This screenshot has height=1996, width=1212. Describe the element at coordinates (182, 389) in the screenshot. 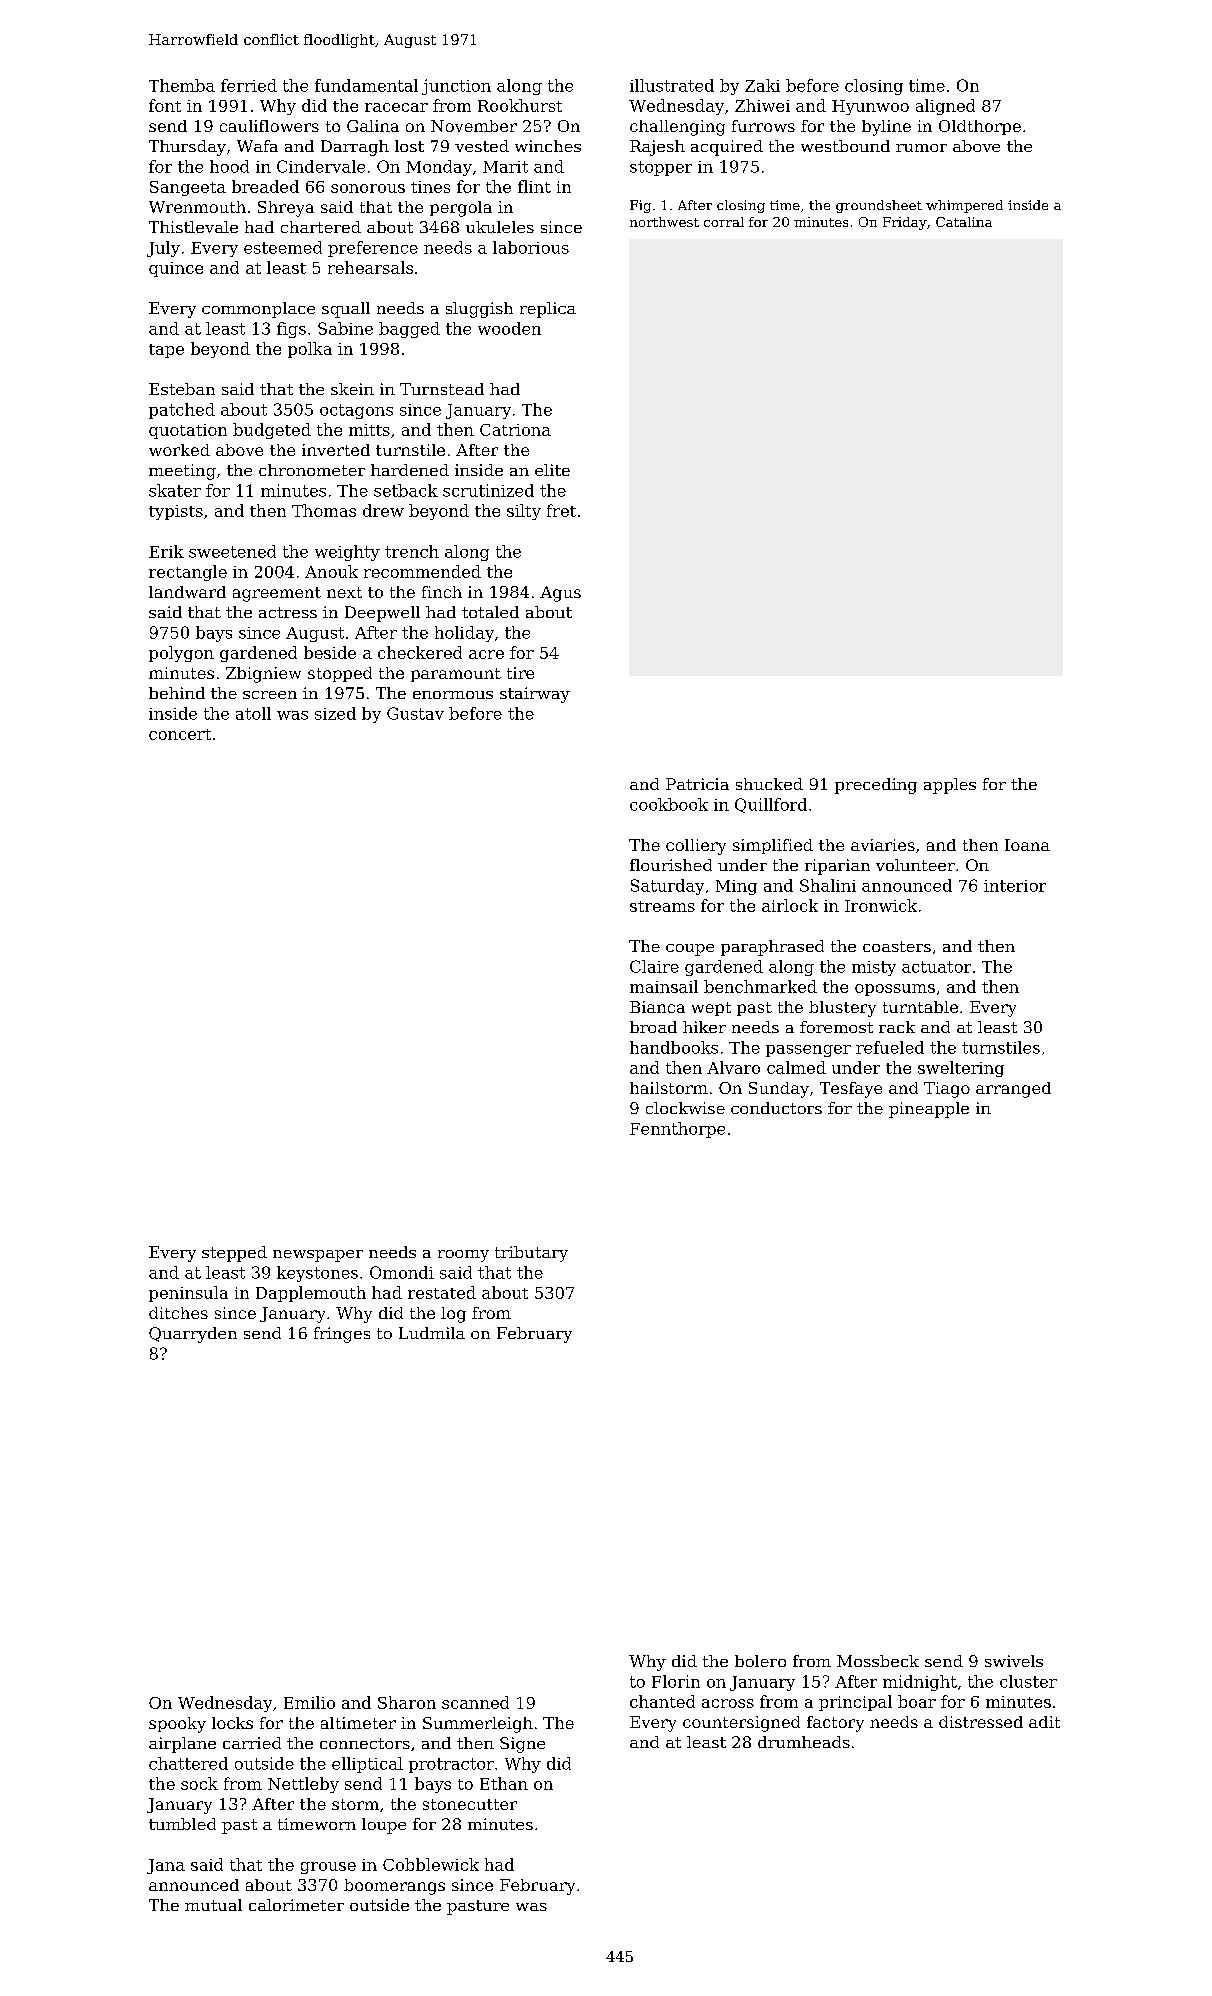

I see `Esteban` at that location.
